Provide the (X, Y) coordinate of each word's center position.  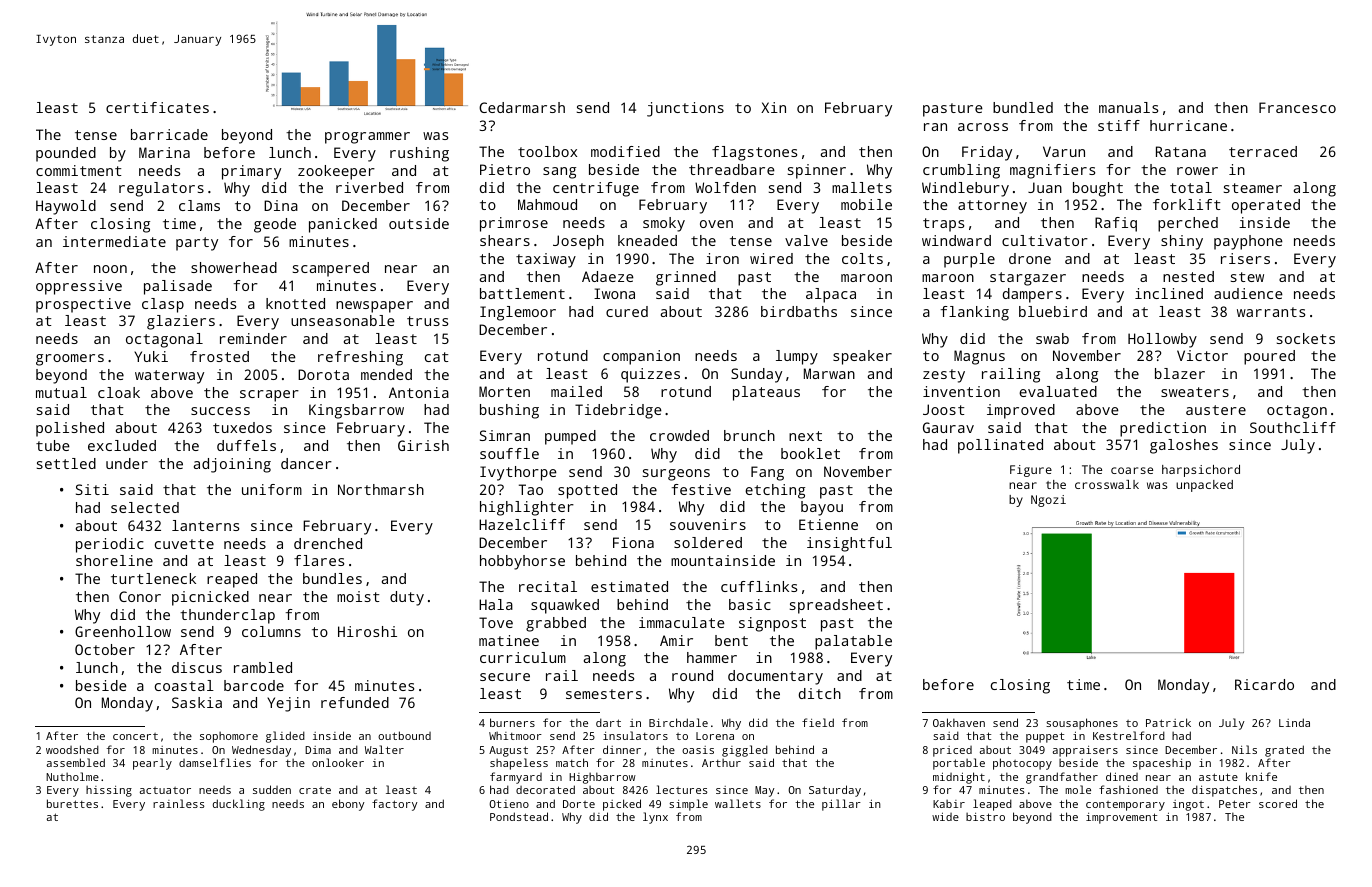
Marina (164, 152)
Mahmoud (547, 204)
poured (1269, 357)
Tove (496, 622)
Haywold (66, 207)
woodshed (72, 749)
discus (197, 667)
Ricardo (1264, 684)
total (1191, 187)
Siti (92, 489)
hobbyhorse (522, 562)
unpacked (1204, 486)
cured (627, 311)
